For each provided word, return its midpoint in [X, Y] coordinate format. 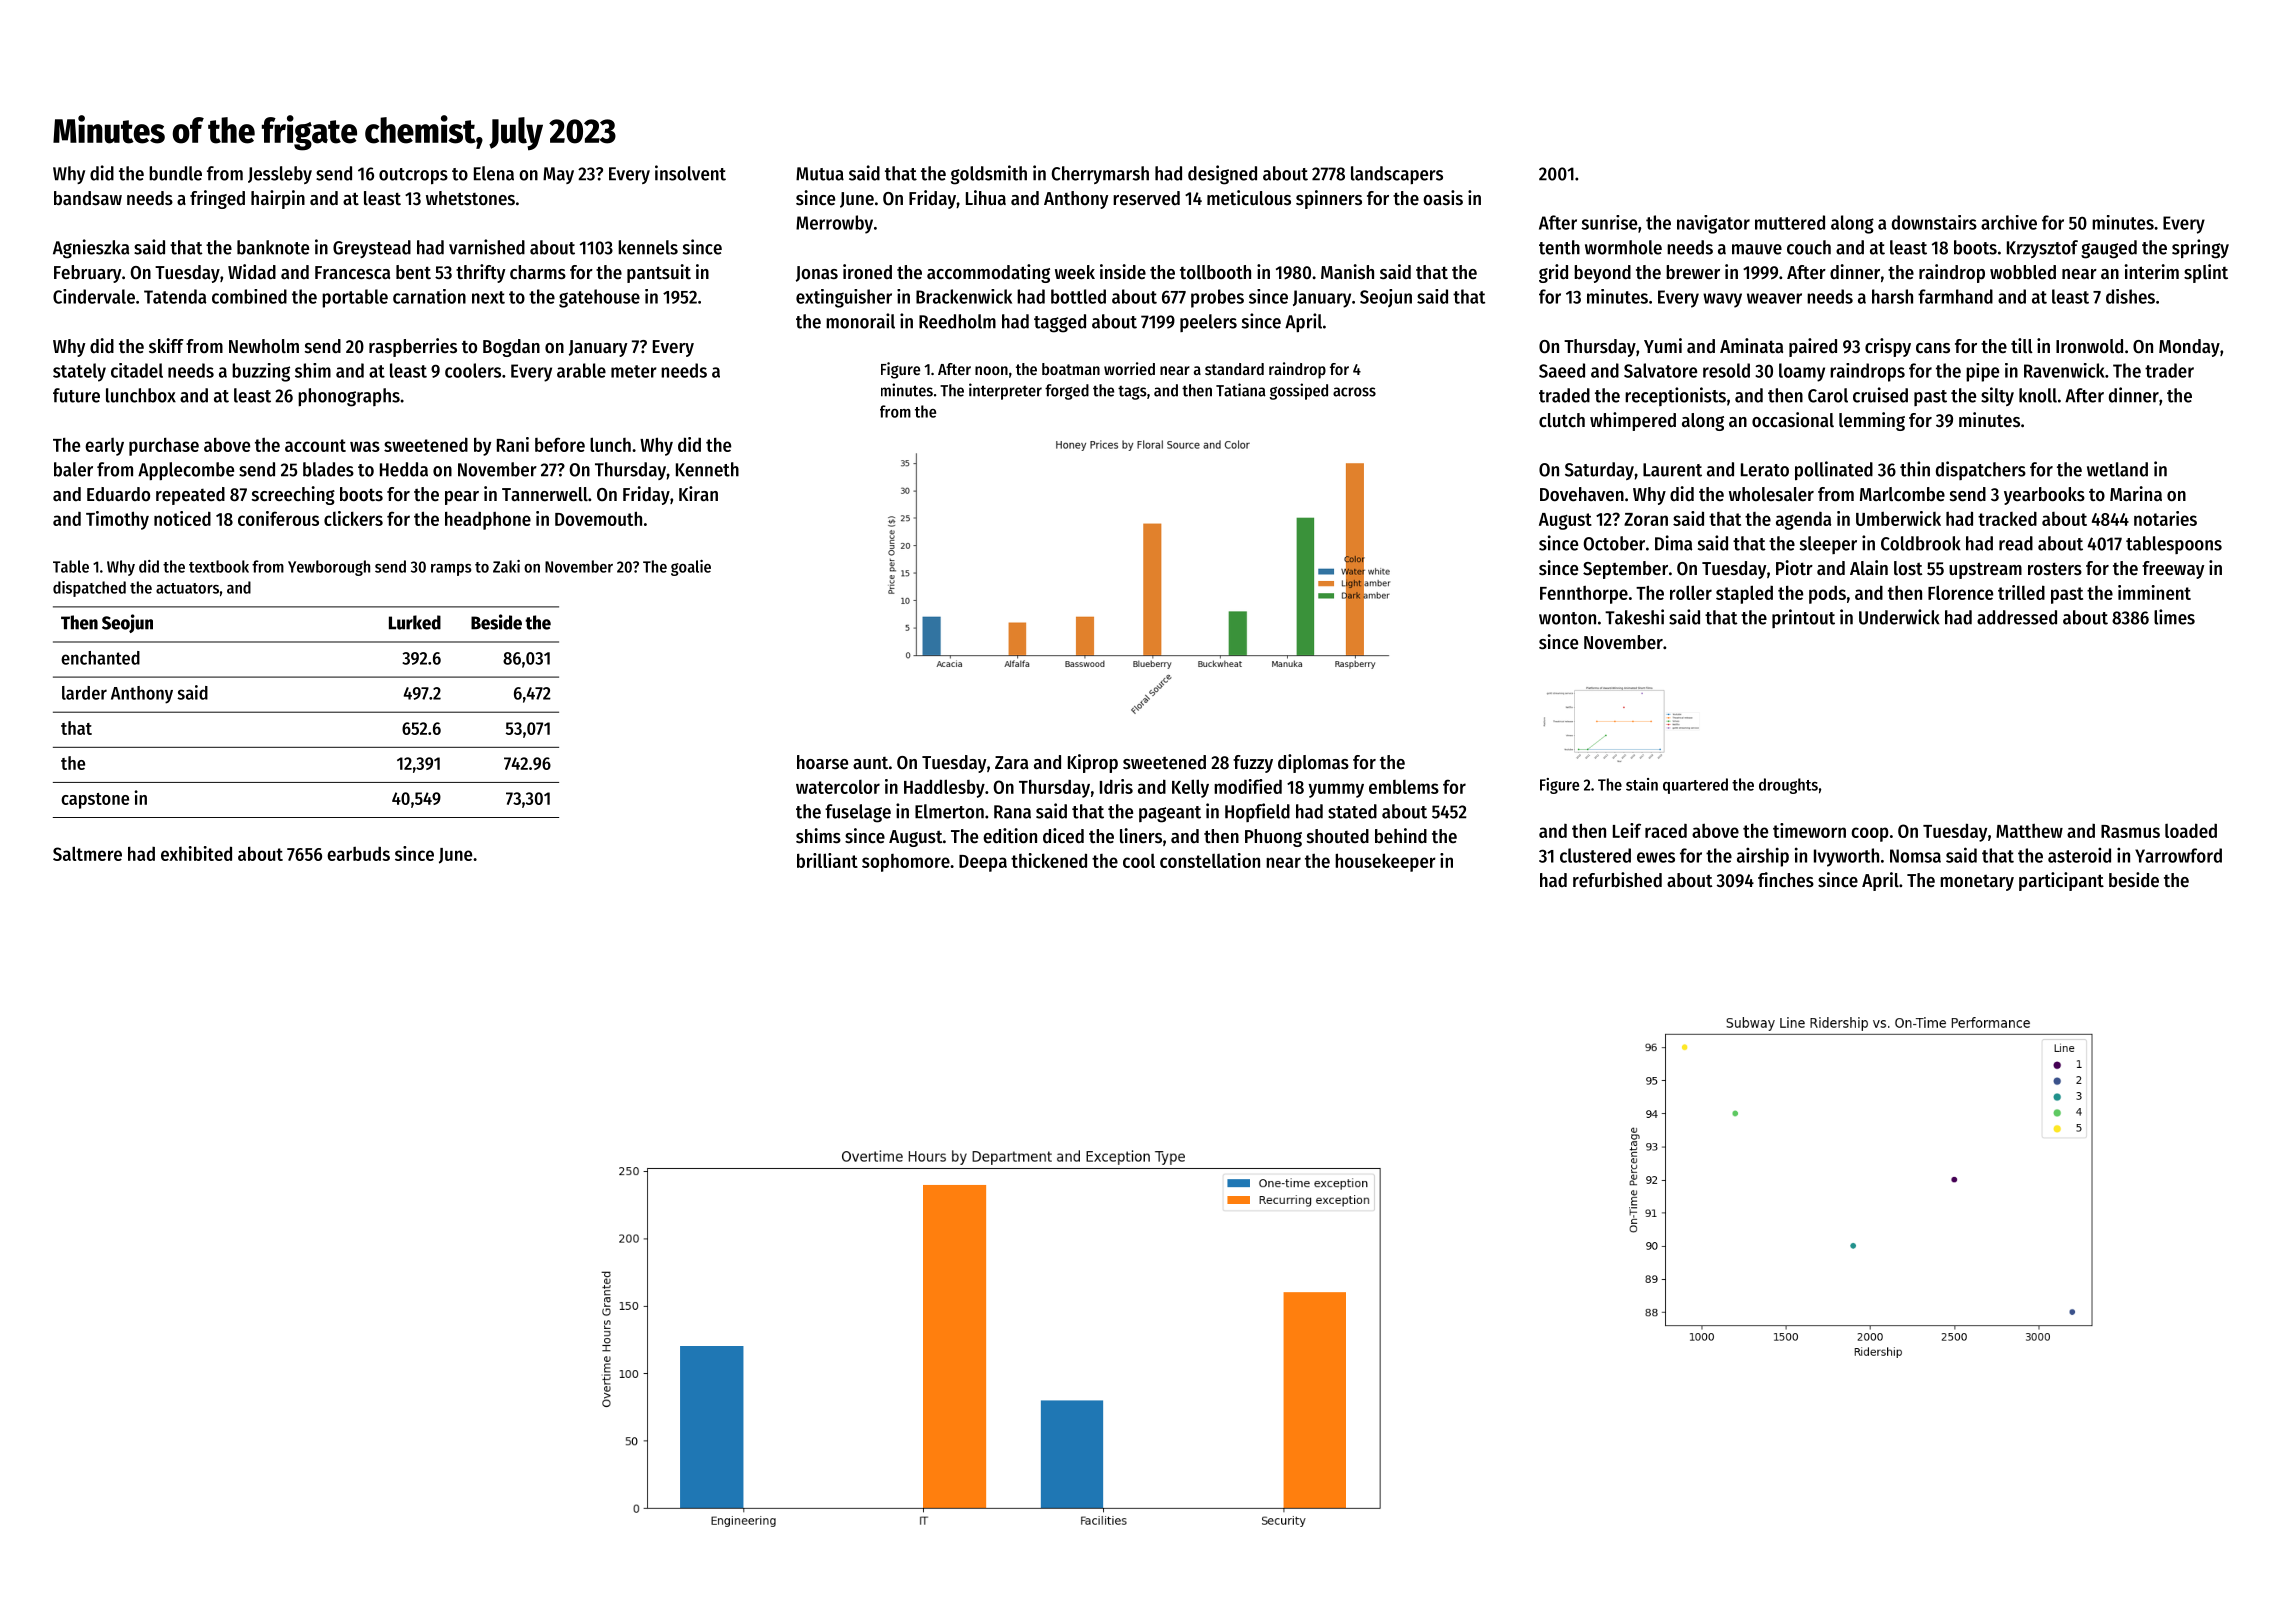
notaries [2165, 518]
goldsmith [989, 175]
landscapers [1397, 175]
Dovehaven [1582, 494]
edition [1010, 836]
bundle [175, 173]
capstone [95, 801]
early [104, 447]
